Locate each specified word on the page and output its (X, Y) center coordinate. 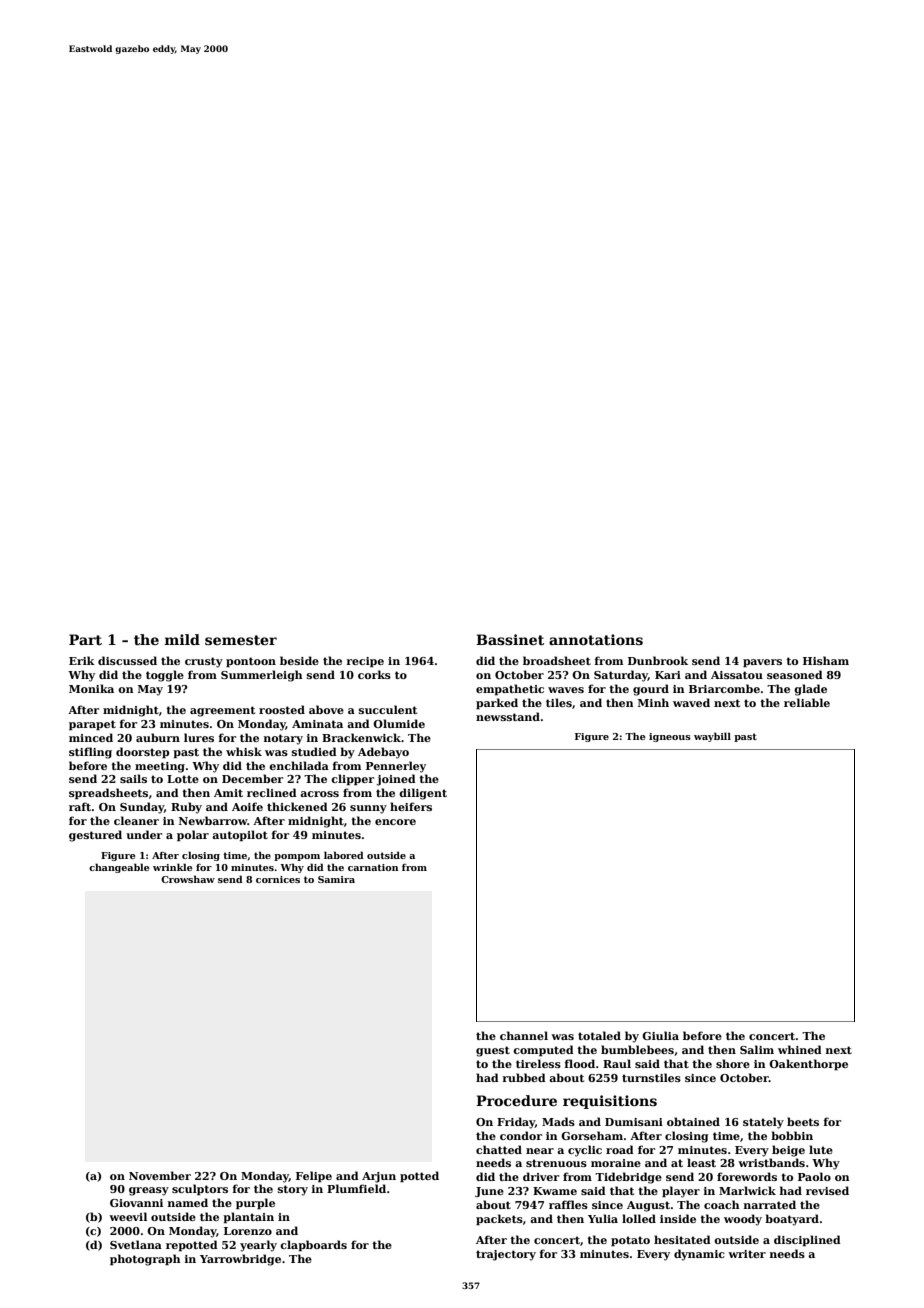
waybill (712, 737)
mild (182, 639)
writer (747, 1254)
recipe (365, 662)
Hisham (826, 660)
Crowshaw (188, 879)
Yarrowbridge (240, 1260)
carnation (373, 867)
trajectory (506, 1255)
